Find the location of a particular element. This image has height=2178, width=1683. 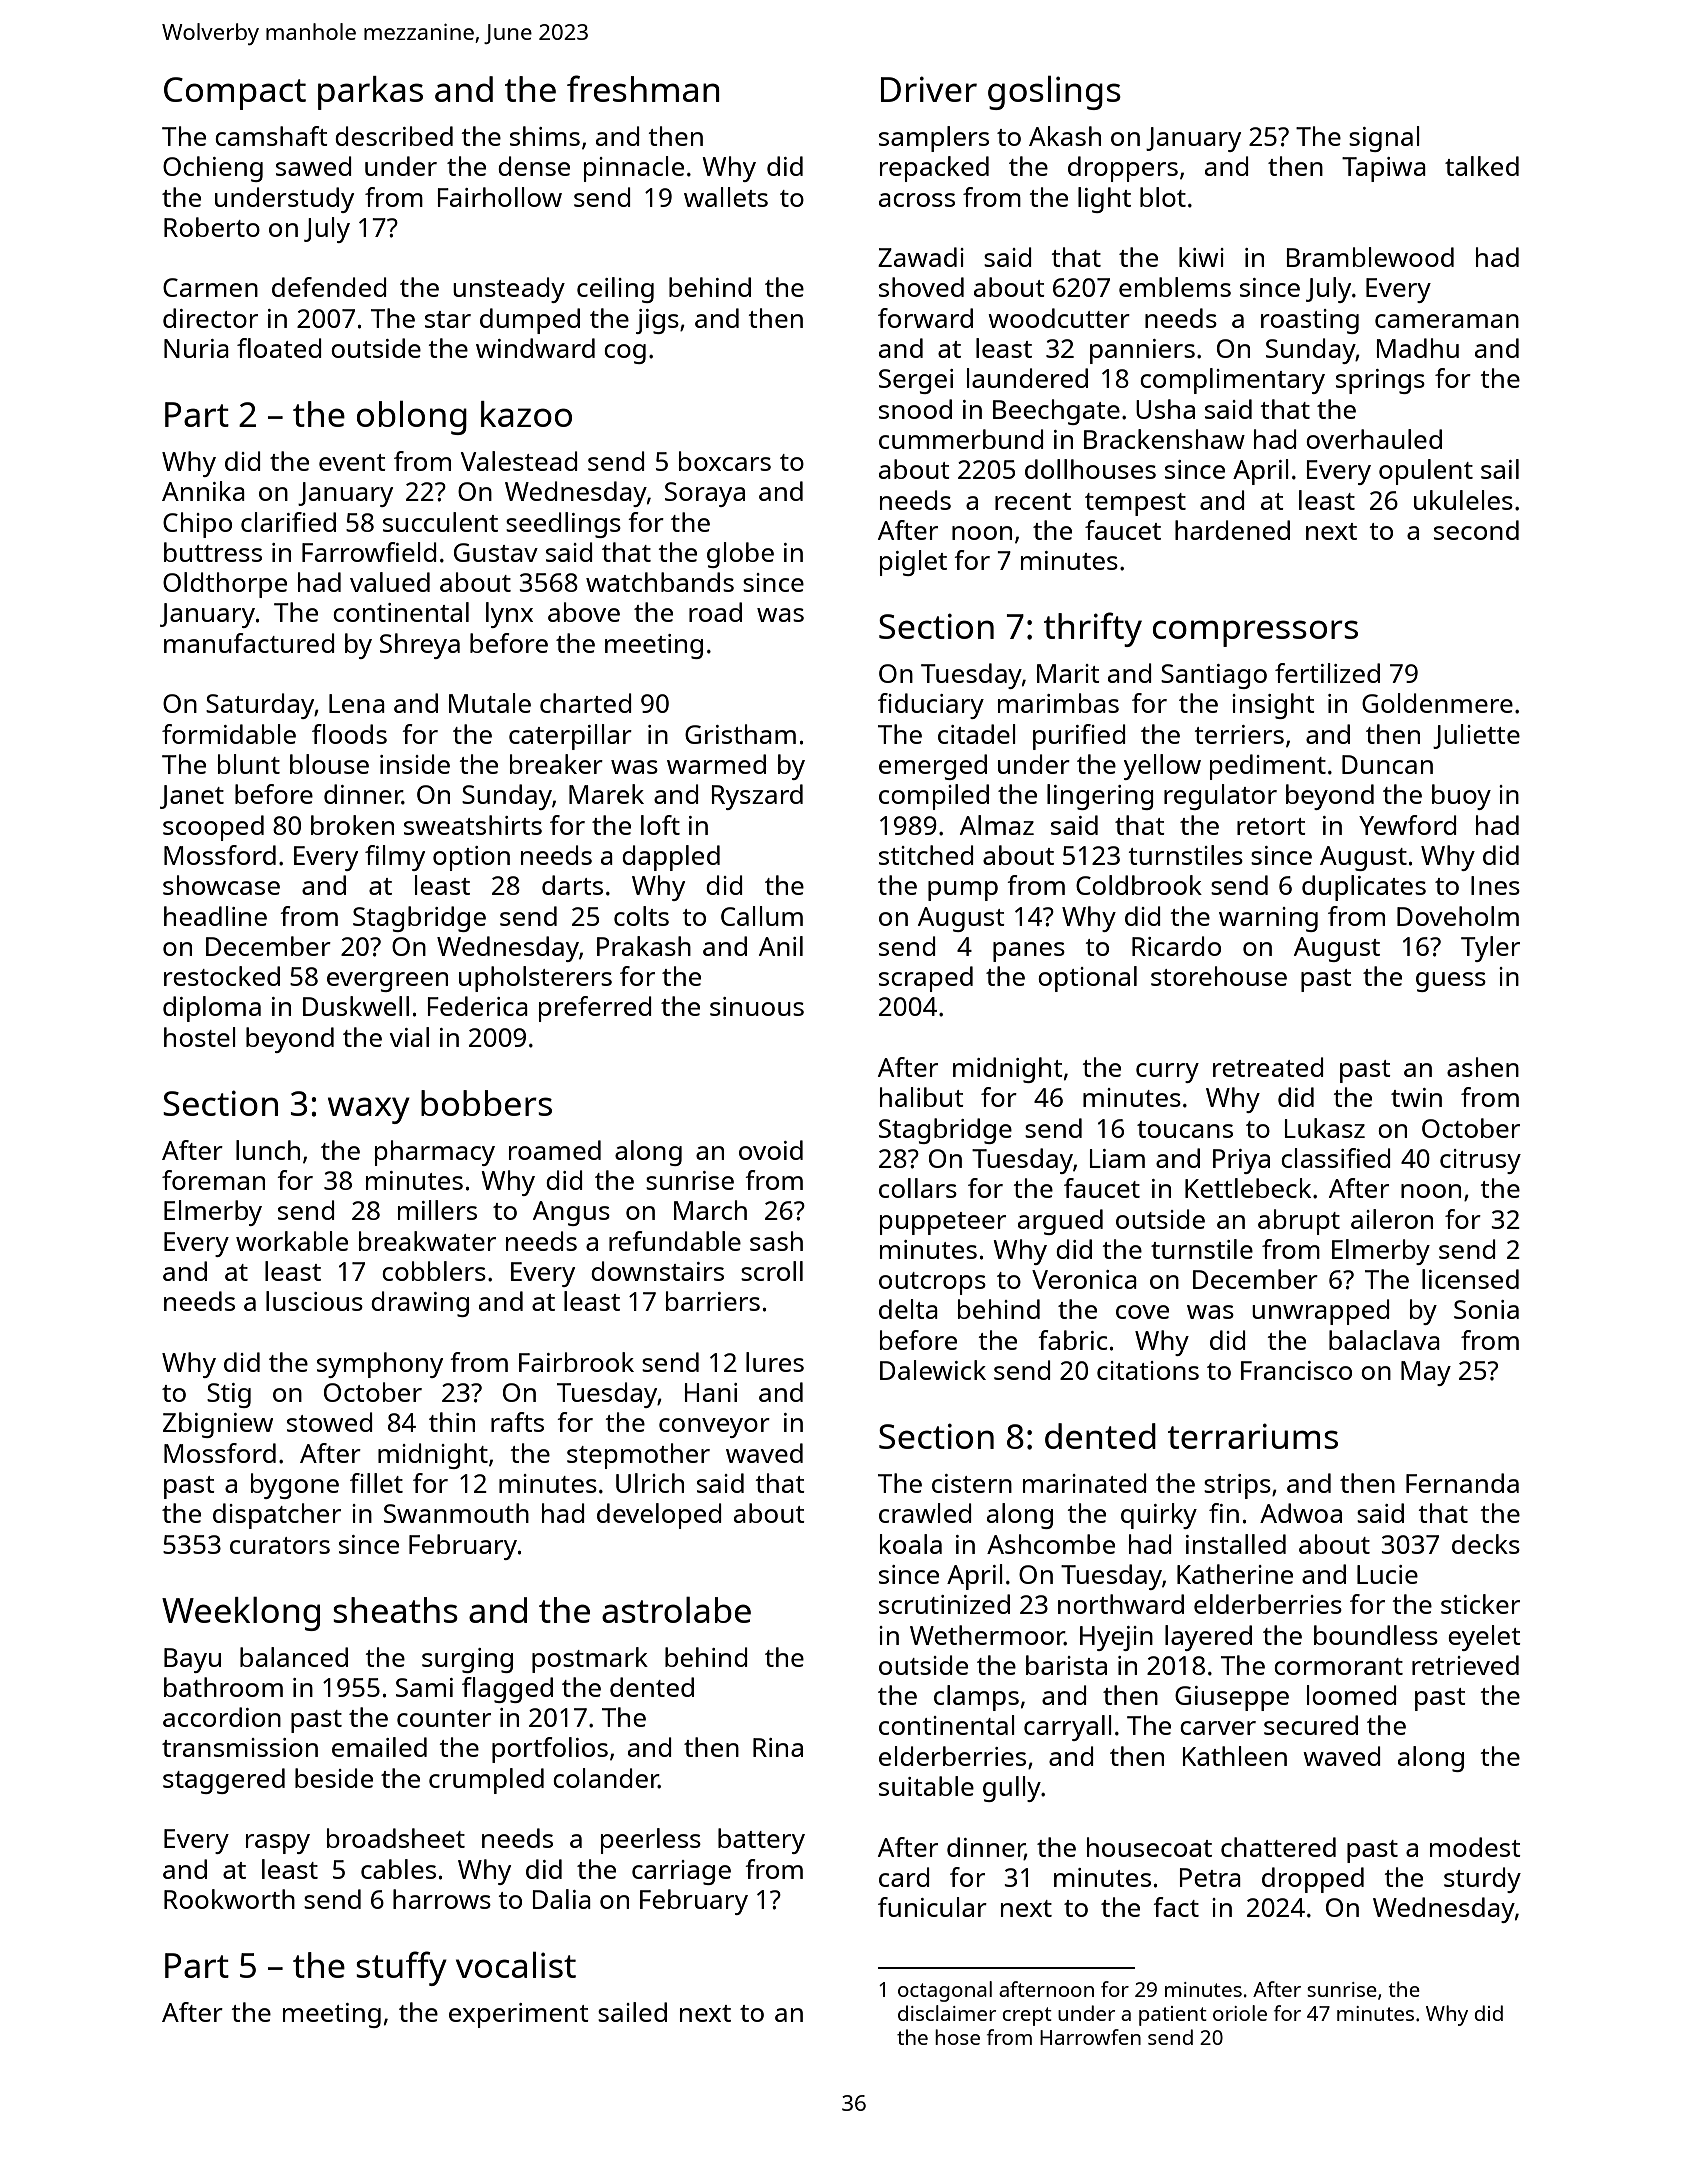

balanced is located at coordinates (294, 1657).
